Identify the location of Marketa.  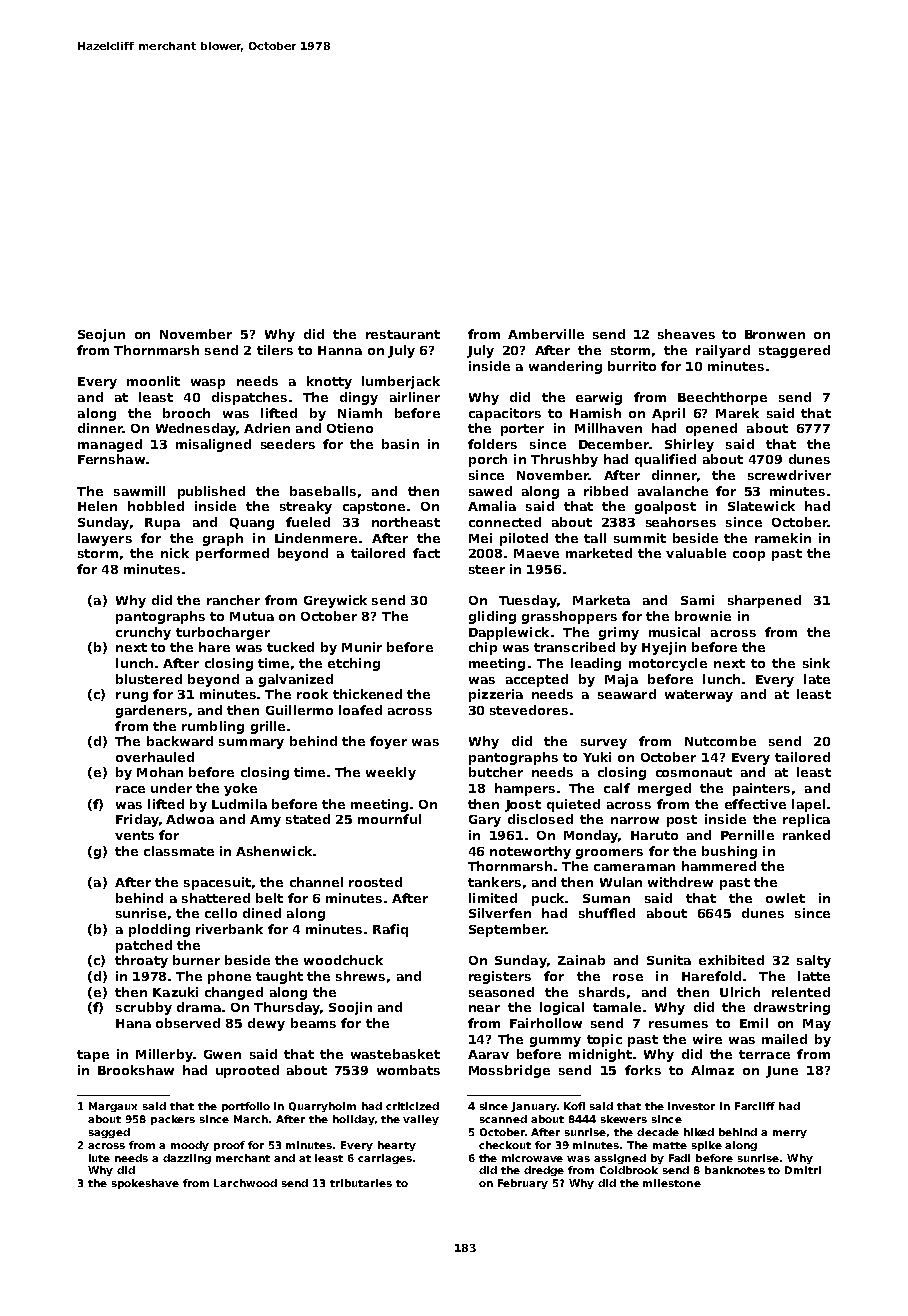
(601, 600).
